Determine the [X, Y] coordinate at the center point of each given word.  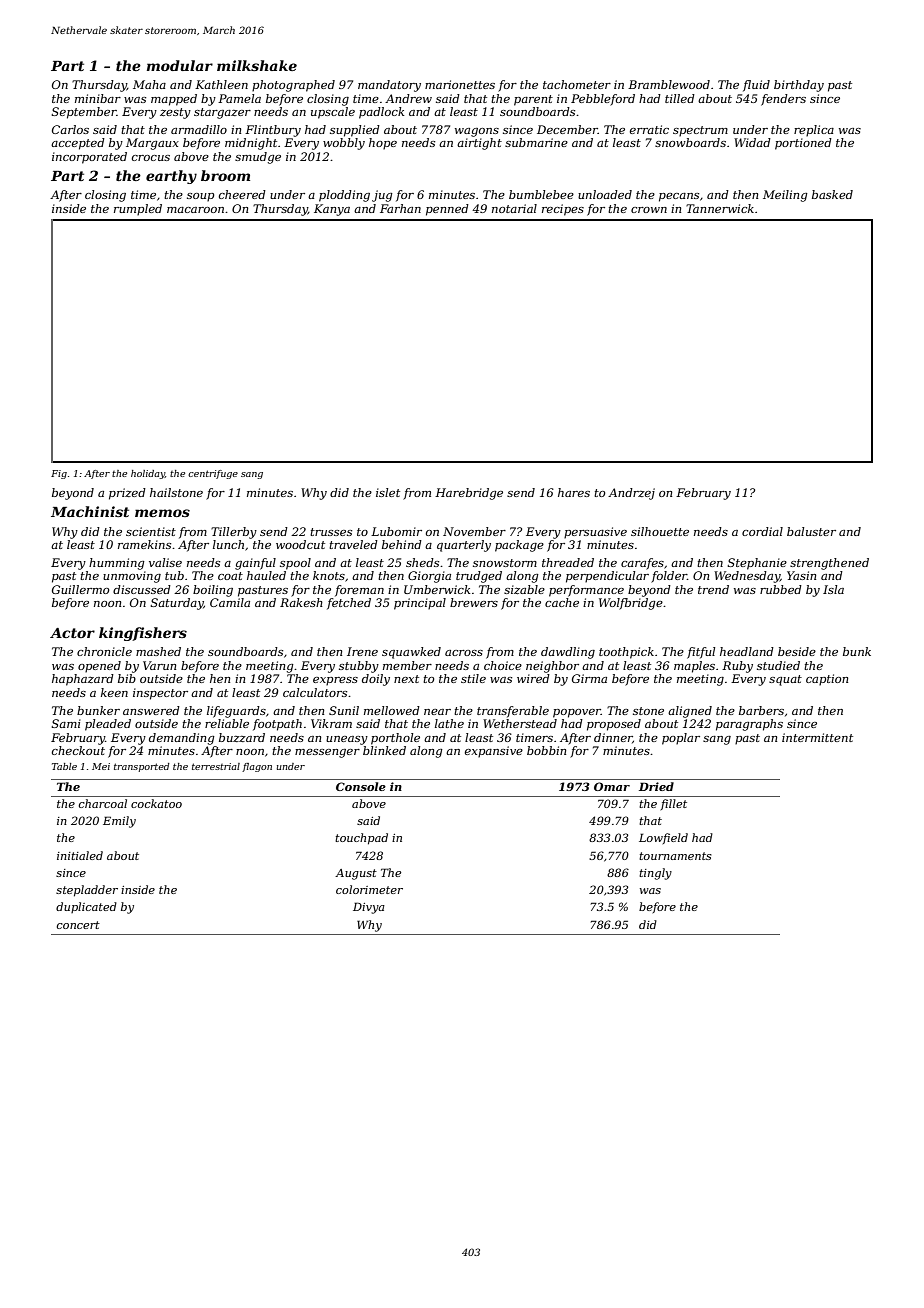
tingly [655, 874]
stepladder [87, 891]
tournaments [675, 856]
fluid [756, 86]
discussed [142, 589]
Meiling [785, 196]
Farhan [400, 208]
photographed [293, 86]
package [519, 546]
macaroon [195, 210]
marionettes [460, 84]
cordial [762, 531]
